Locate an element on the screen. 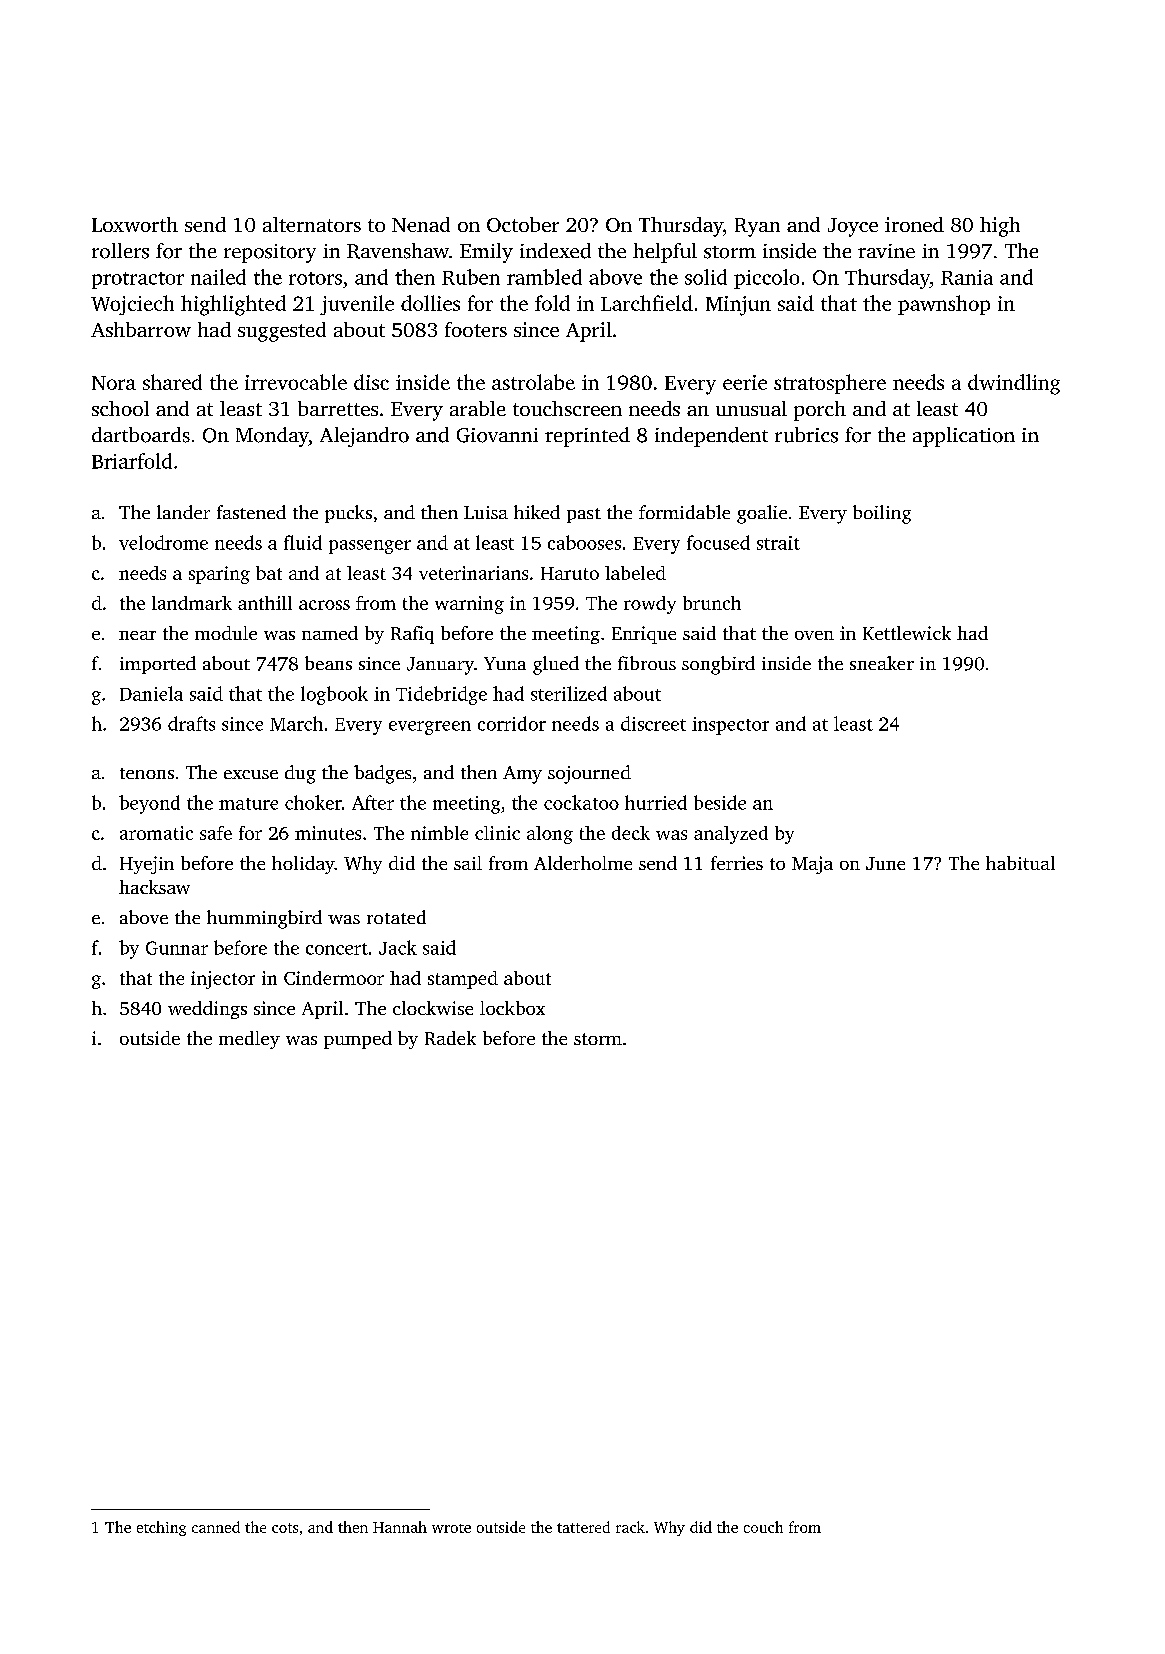 The image size is (1165, 1654). June is located at coordinates (885, 863).
